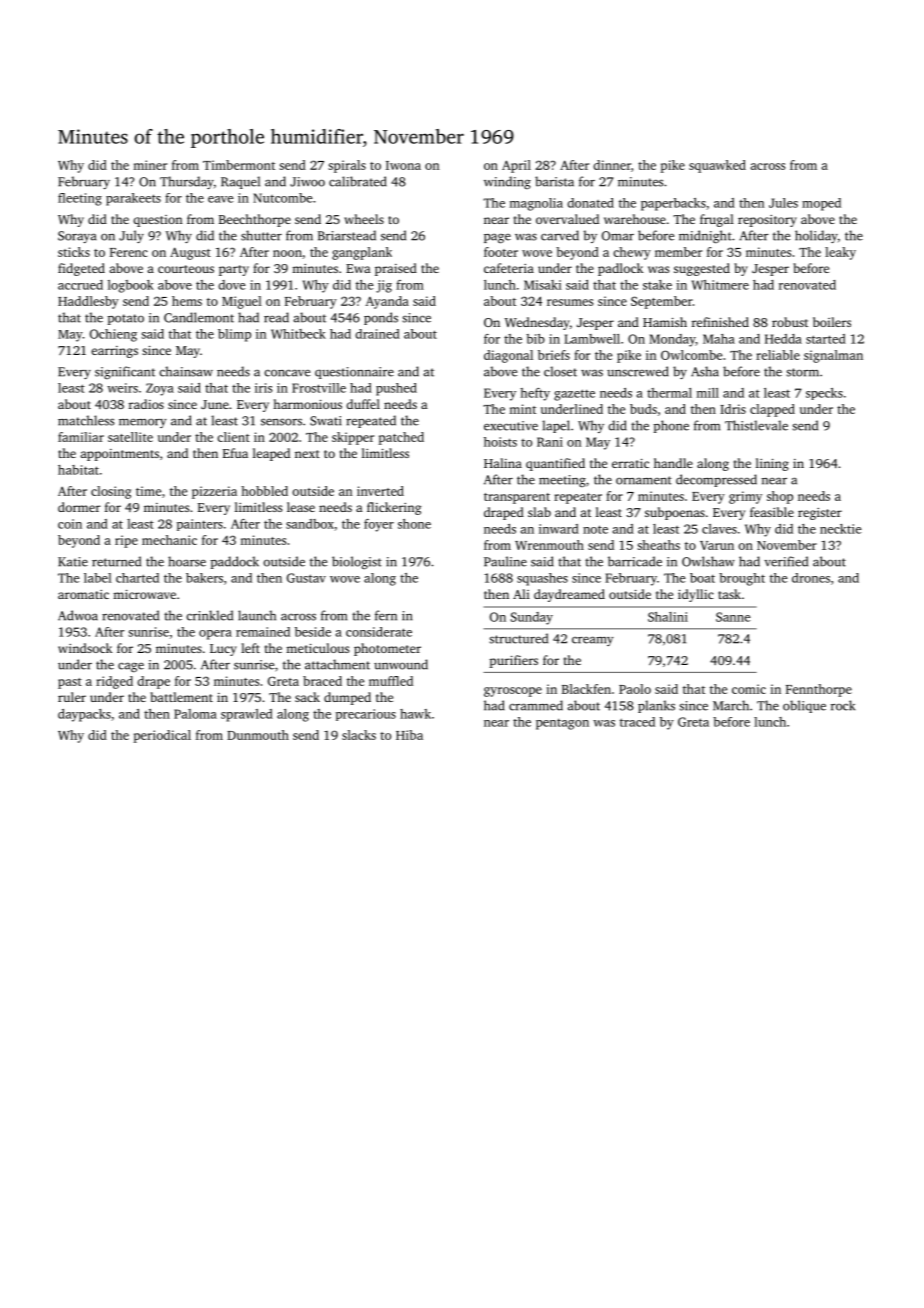  I want to click on Adwoa, so click(78, 615).
